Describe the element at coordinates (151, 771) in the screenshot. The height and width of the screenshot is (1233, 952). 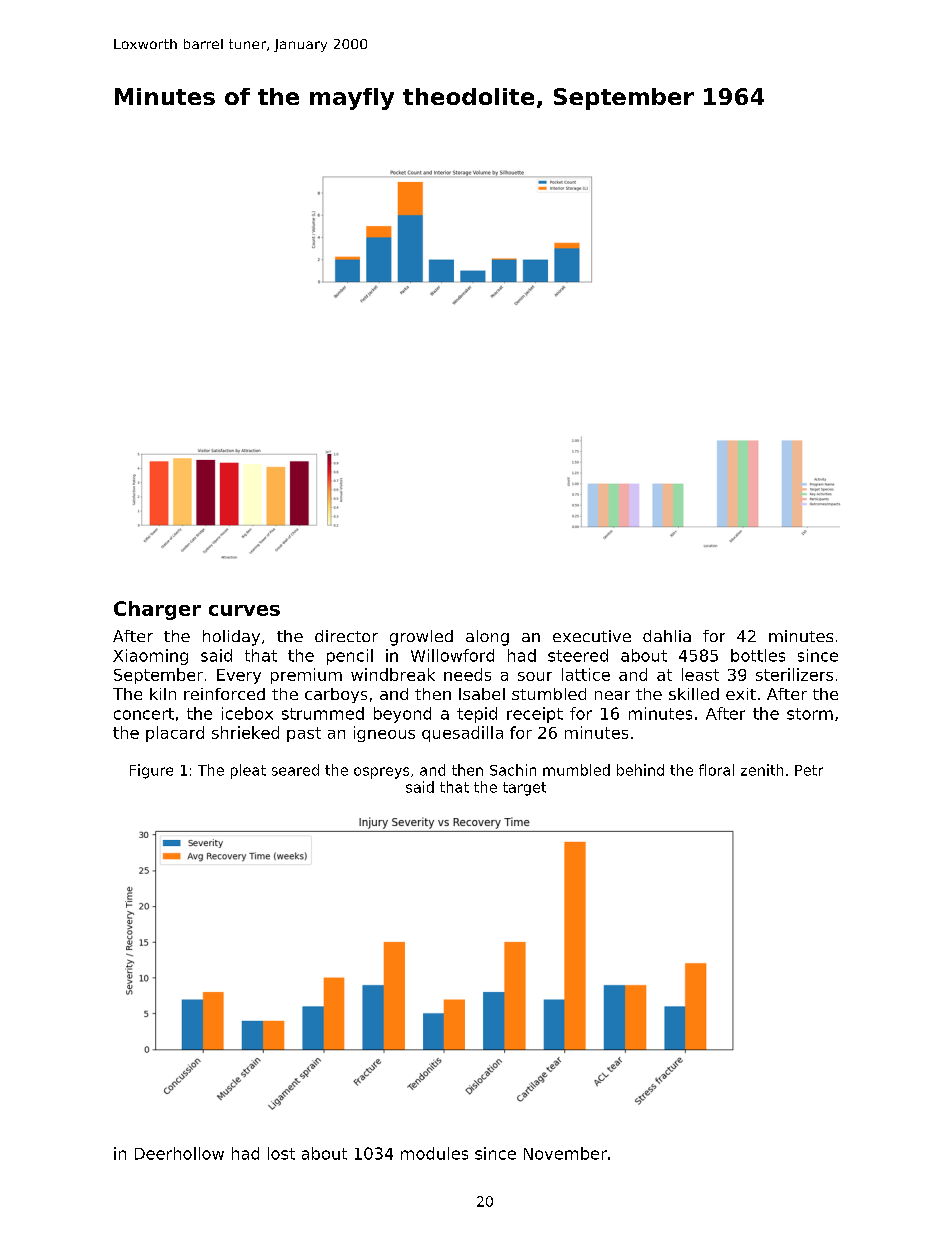
I see `Figure` at that location.
